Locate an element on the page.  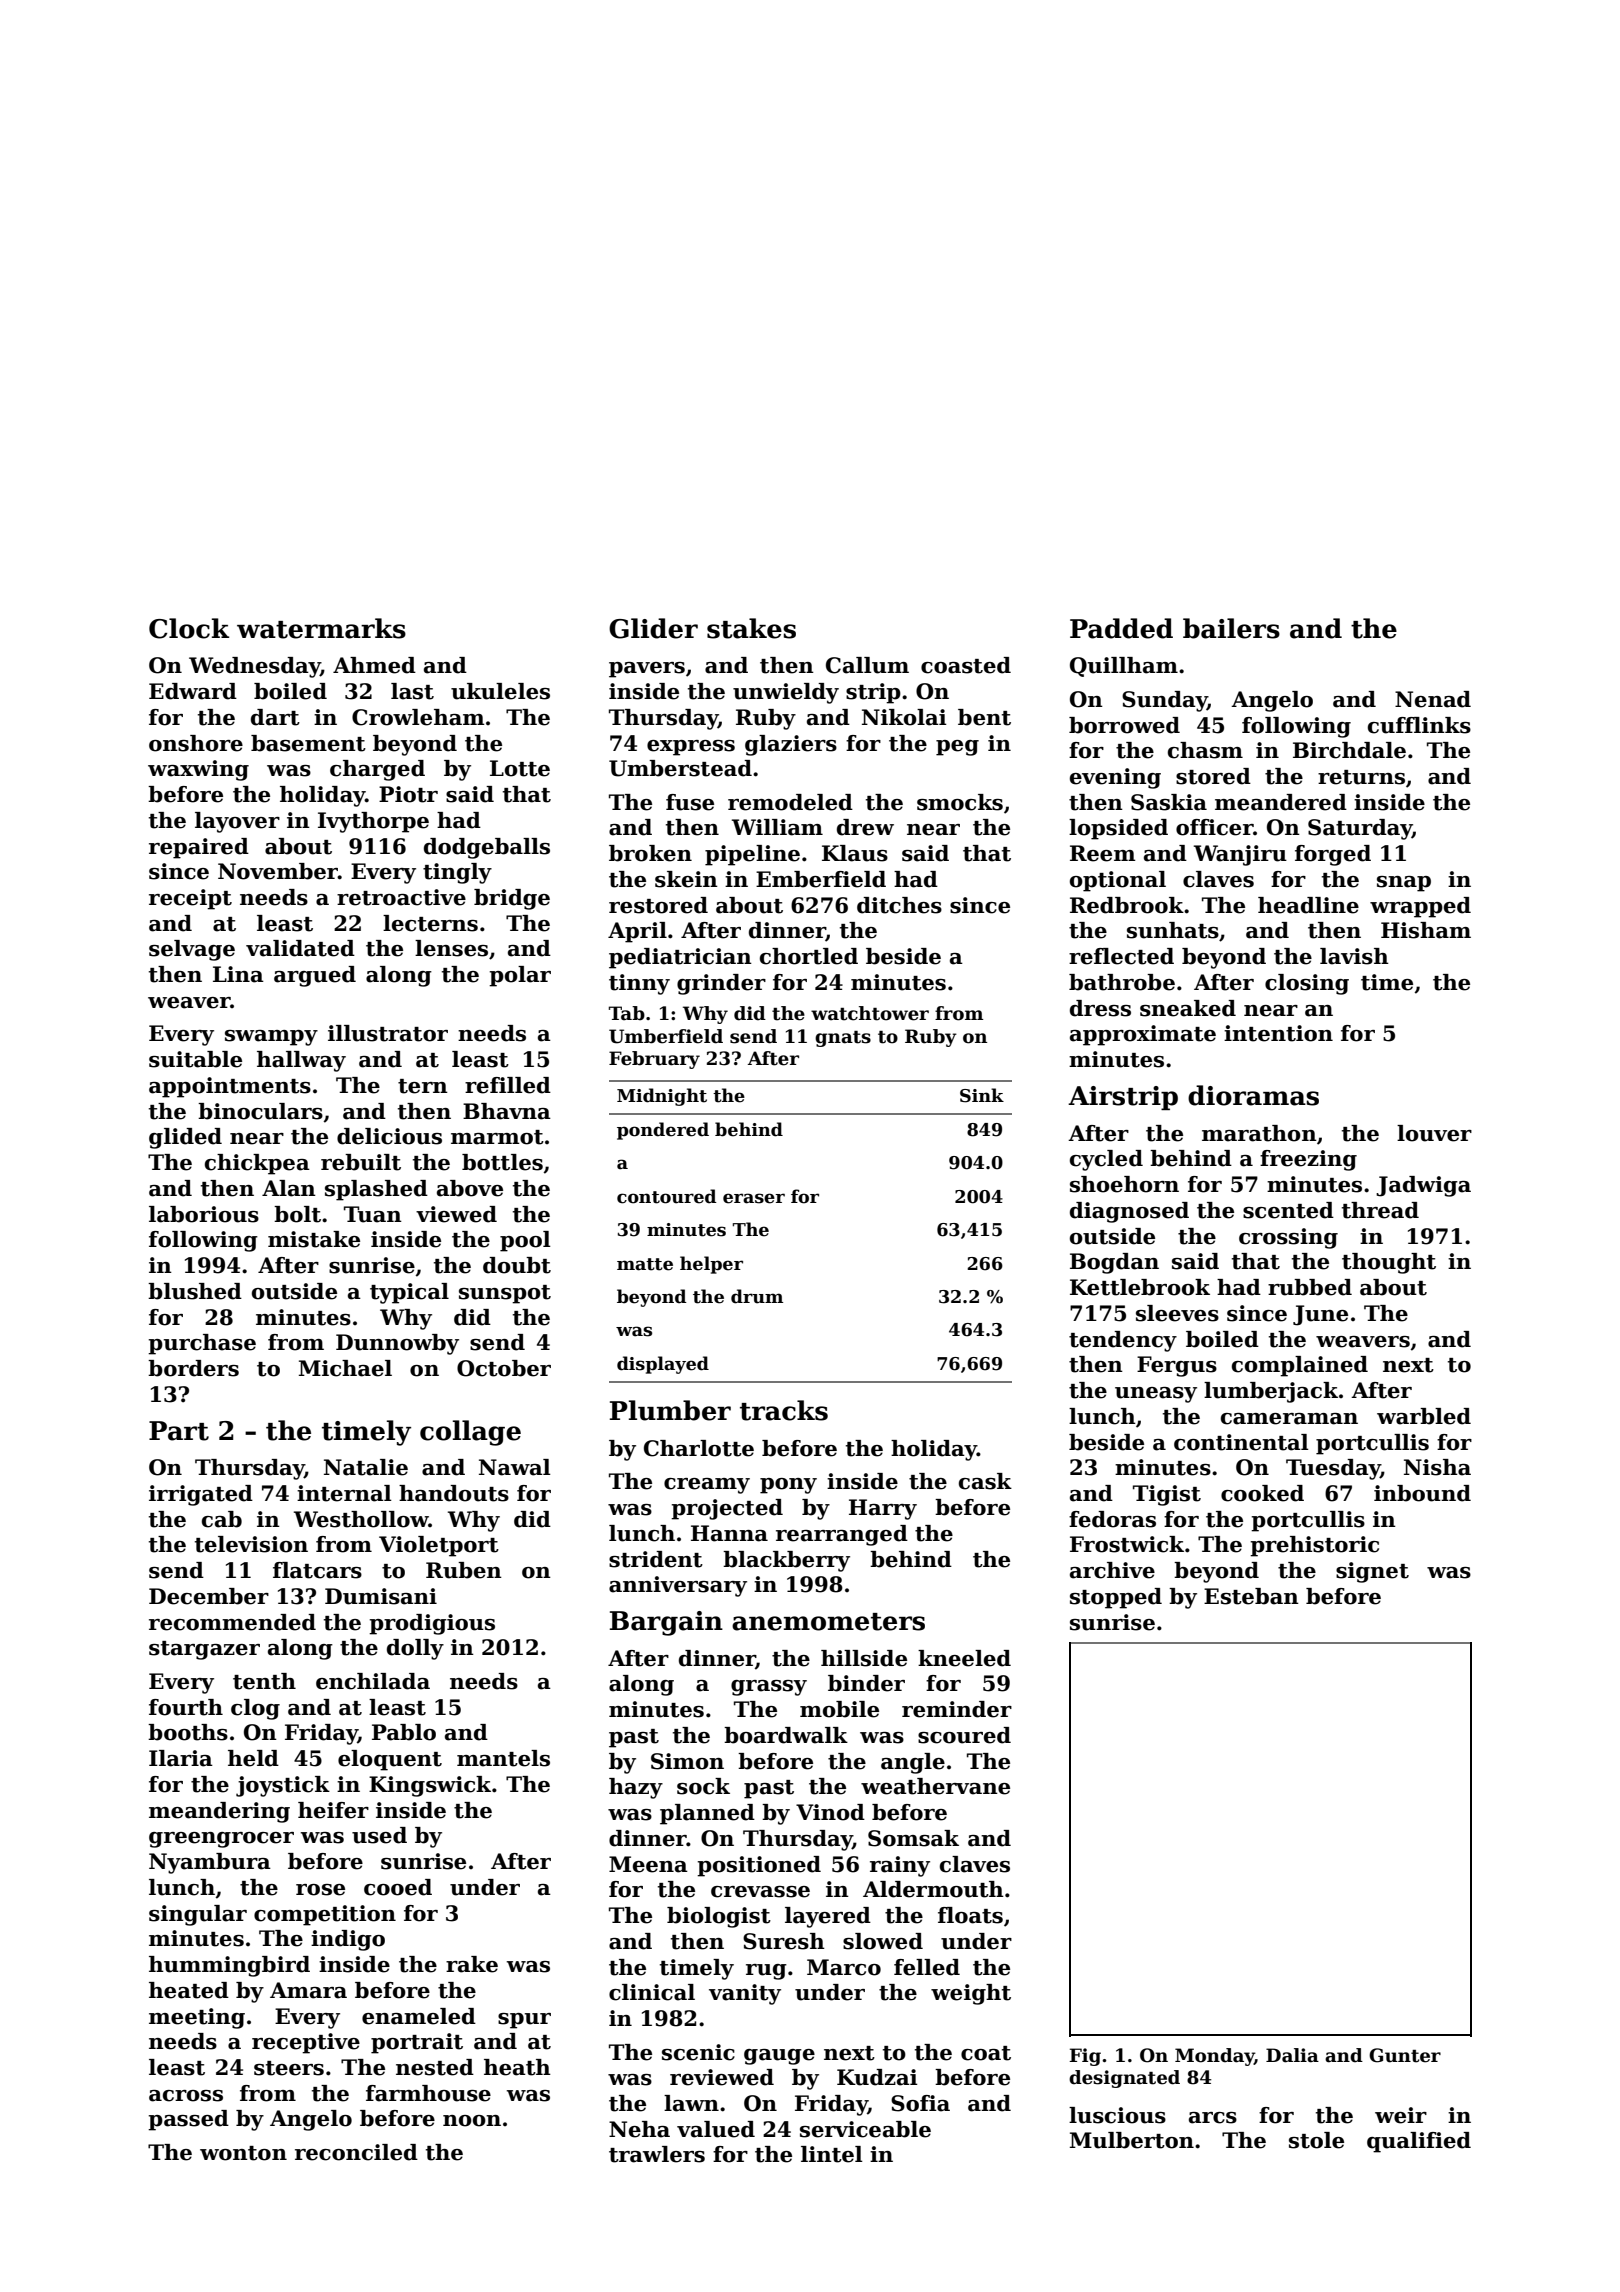
steers is located at coordinates (289, 2068).
